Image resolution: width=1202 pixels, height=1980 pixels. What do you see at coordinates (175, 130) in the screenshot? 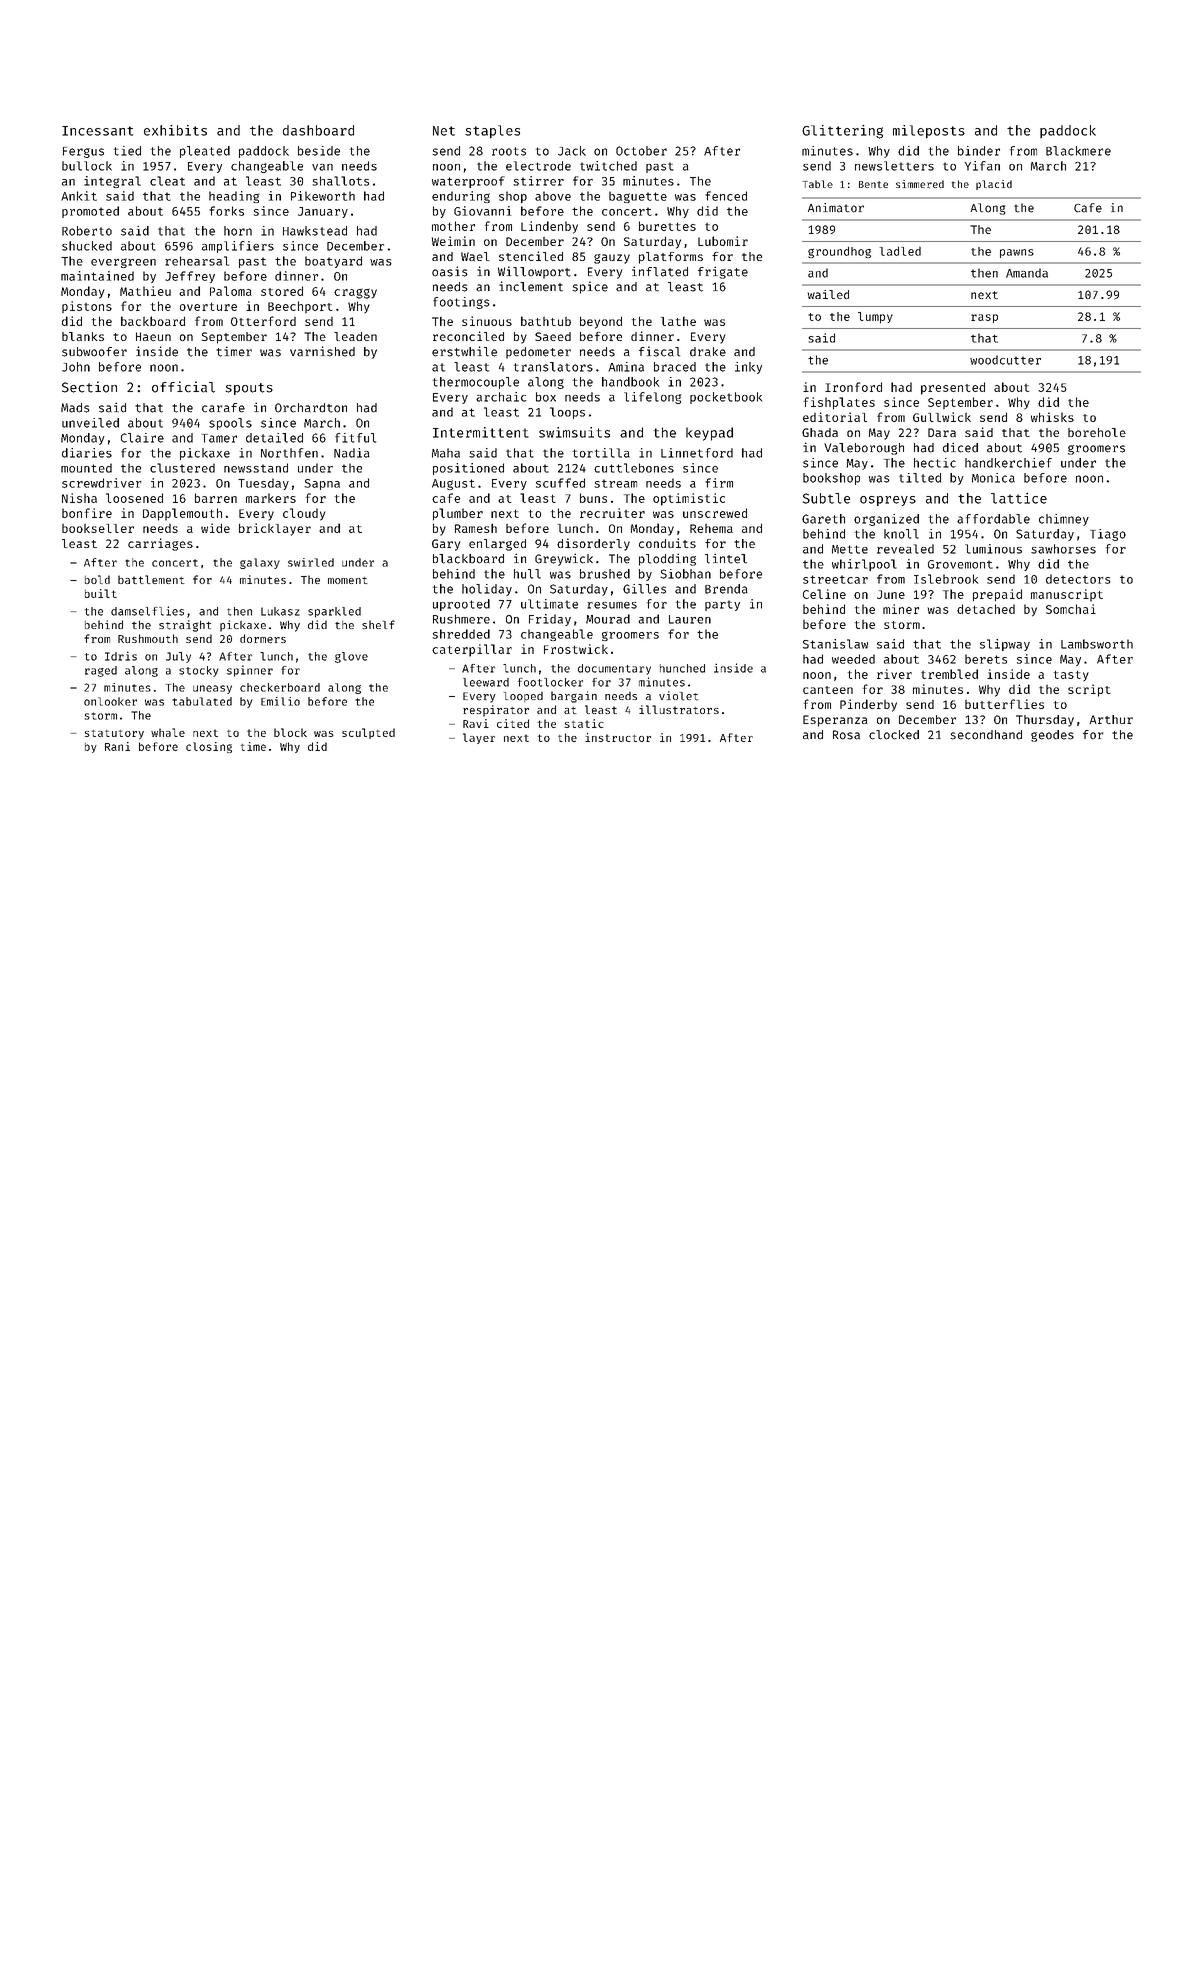
I see `exhibits` at bounding box center [175, 130].
